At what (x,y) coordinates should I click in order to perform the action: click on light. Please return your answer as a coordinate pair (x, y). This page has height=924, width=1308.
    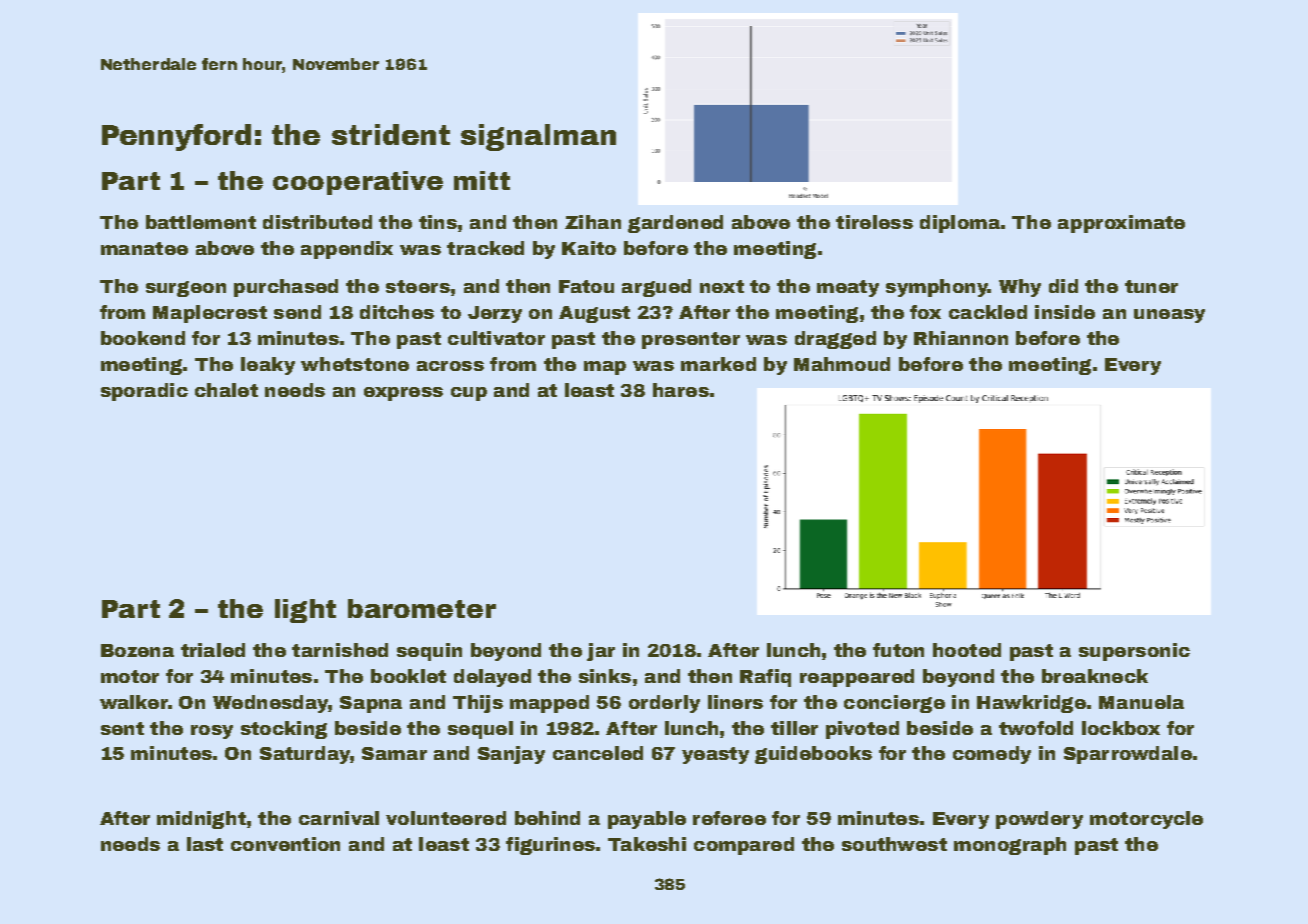
    Looking at the image, I should click on (305, 611).
